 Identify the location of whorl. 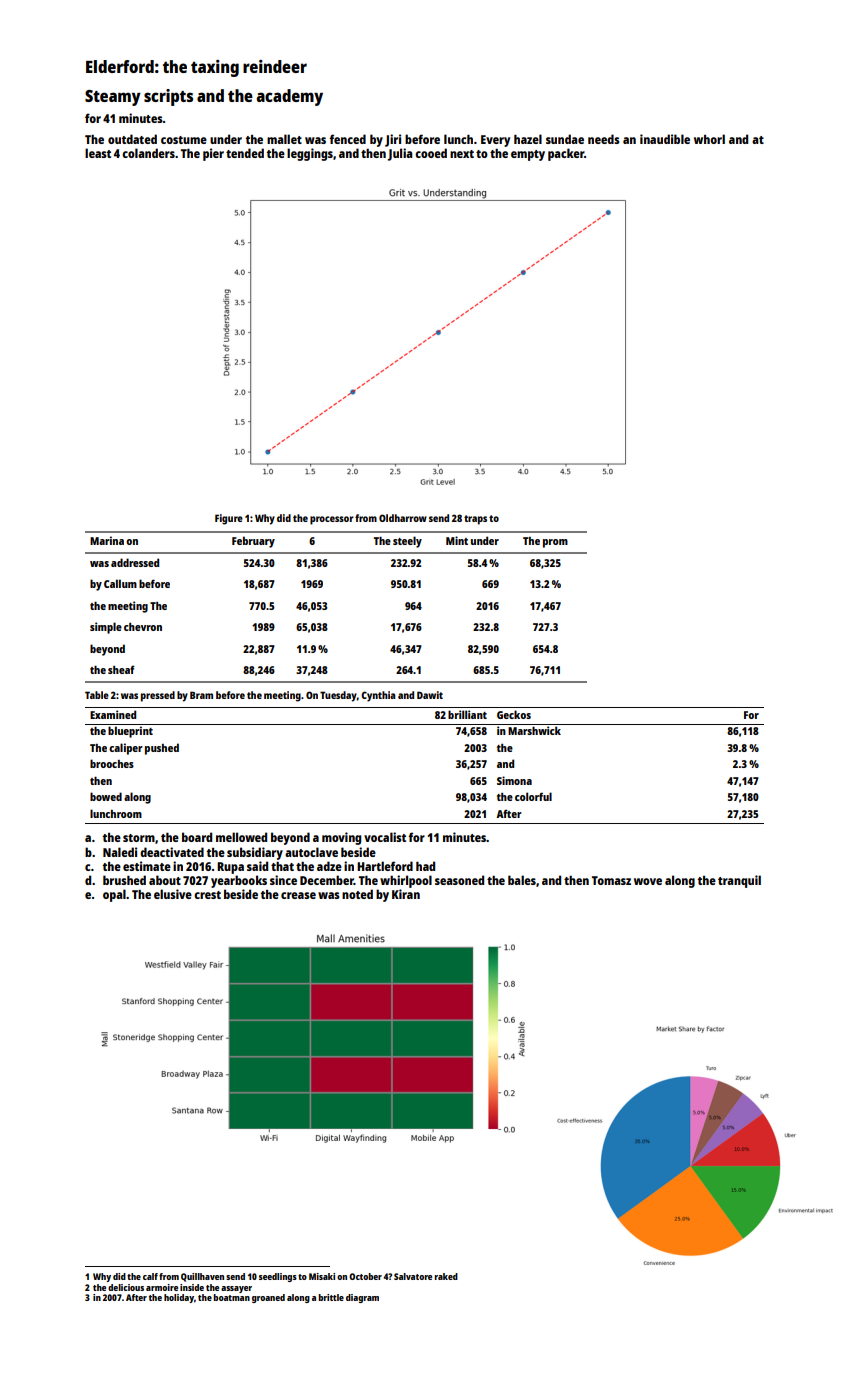
(709, 139).
